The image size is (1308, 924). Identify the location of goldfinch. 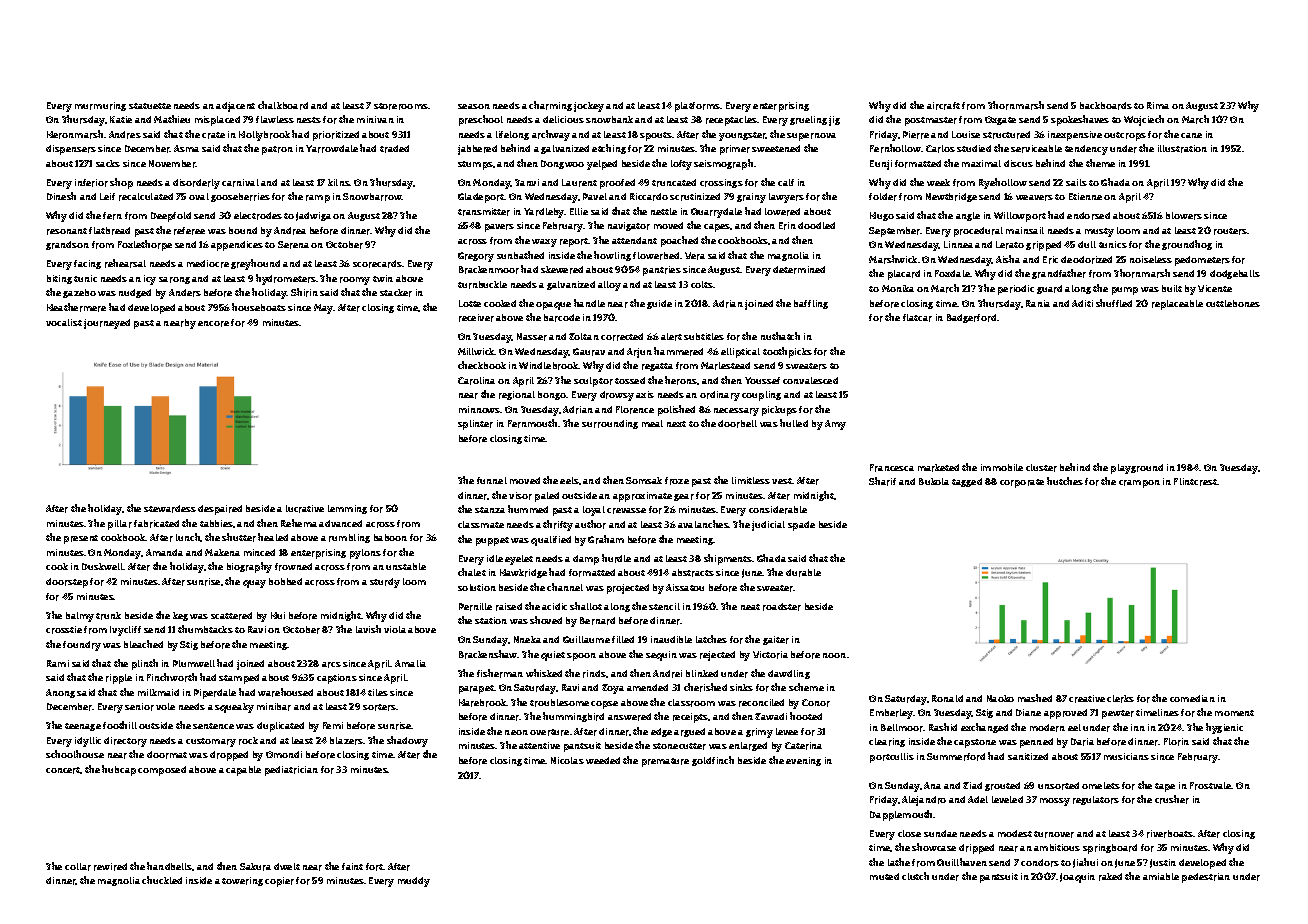
(713, 761).
